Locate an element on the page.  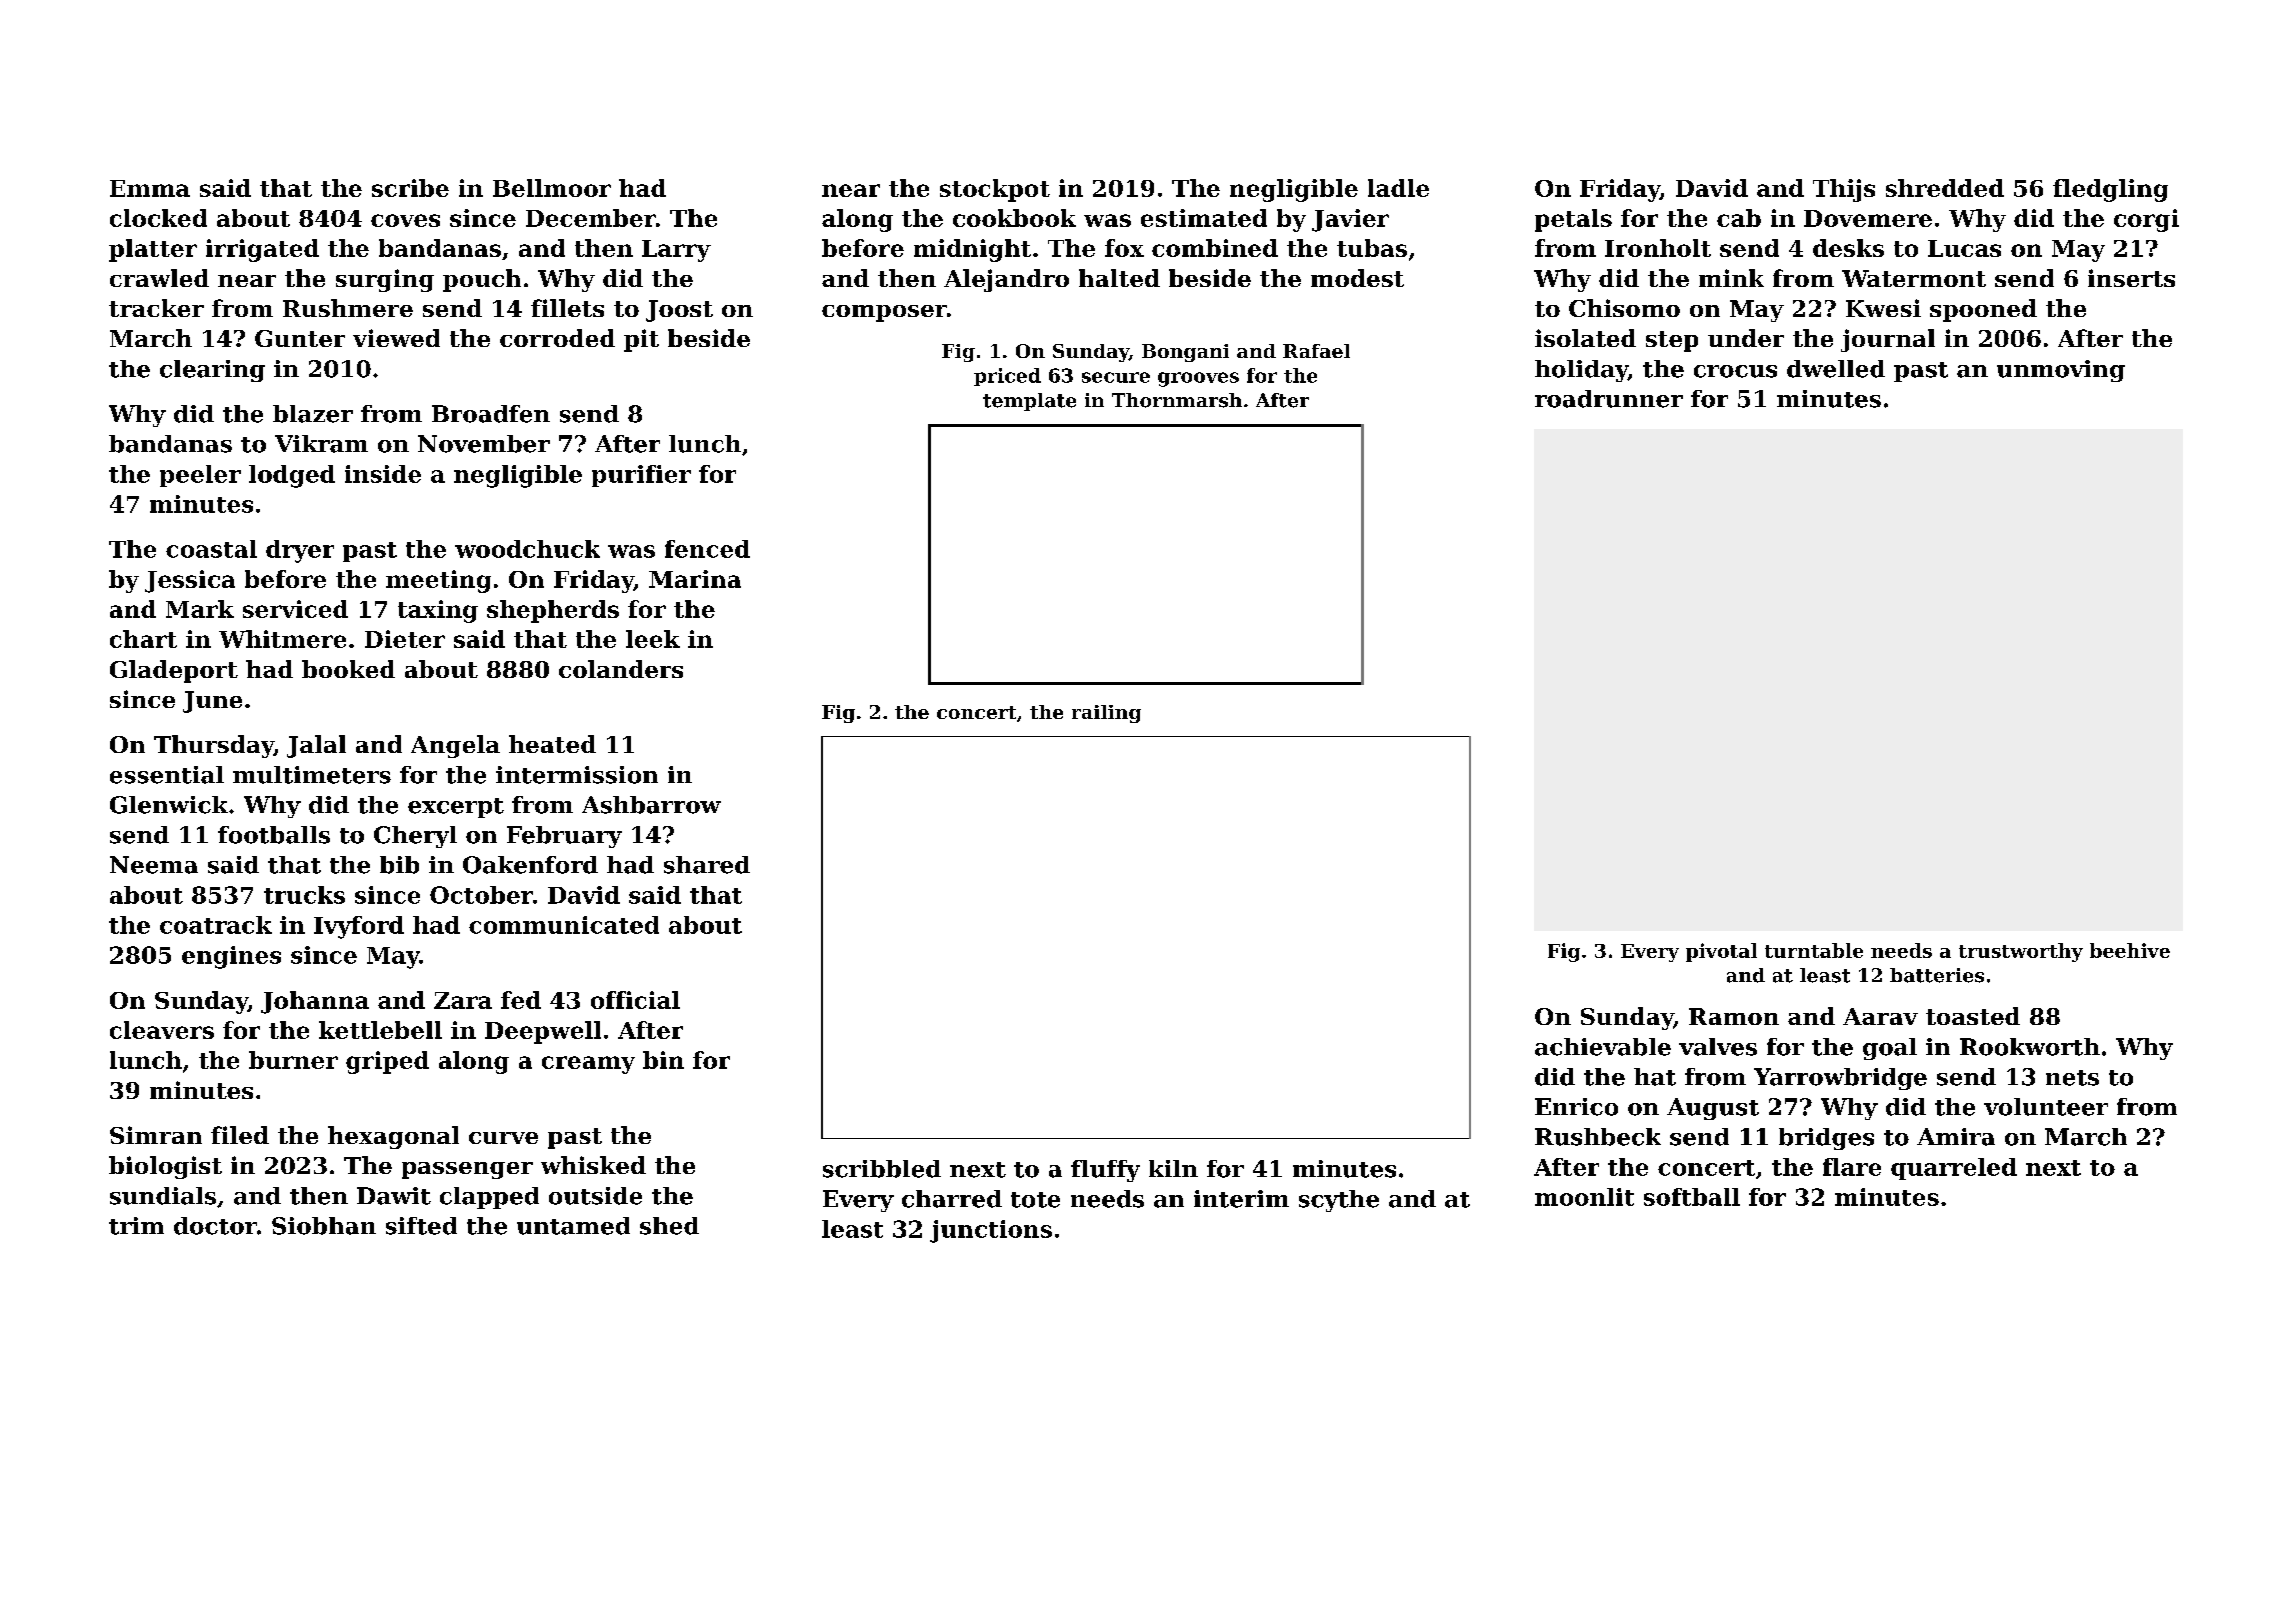
shared is located at coordinates (707, 865).
